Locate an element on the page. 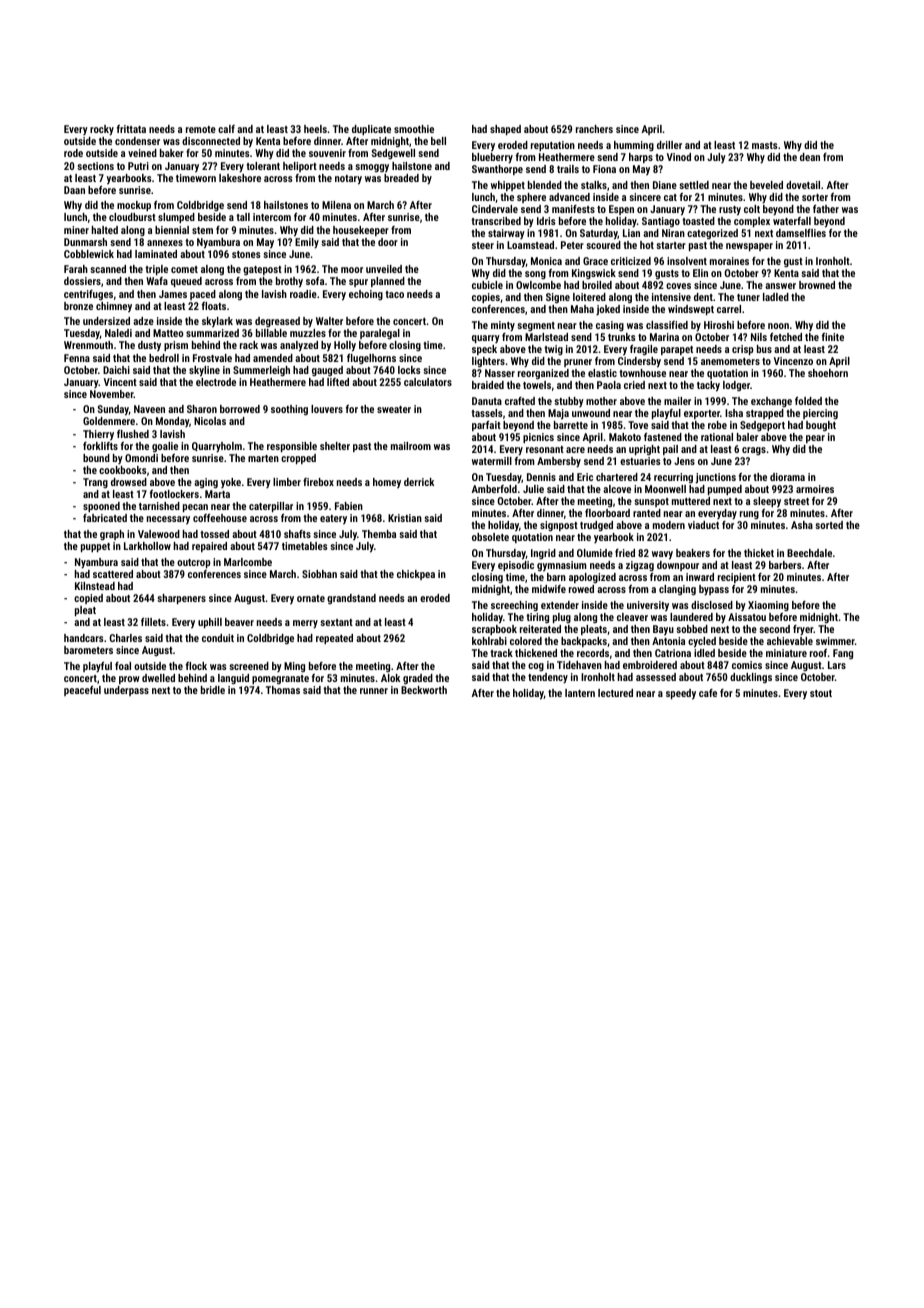 The image size is (924, 1308). ranchers is located at coordinates (594, 129).
